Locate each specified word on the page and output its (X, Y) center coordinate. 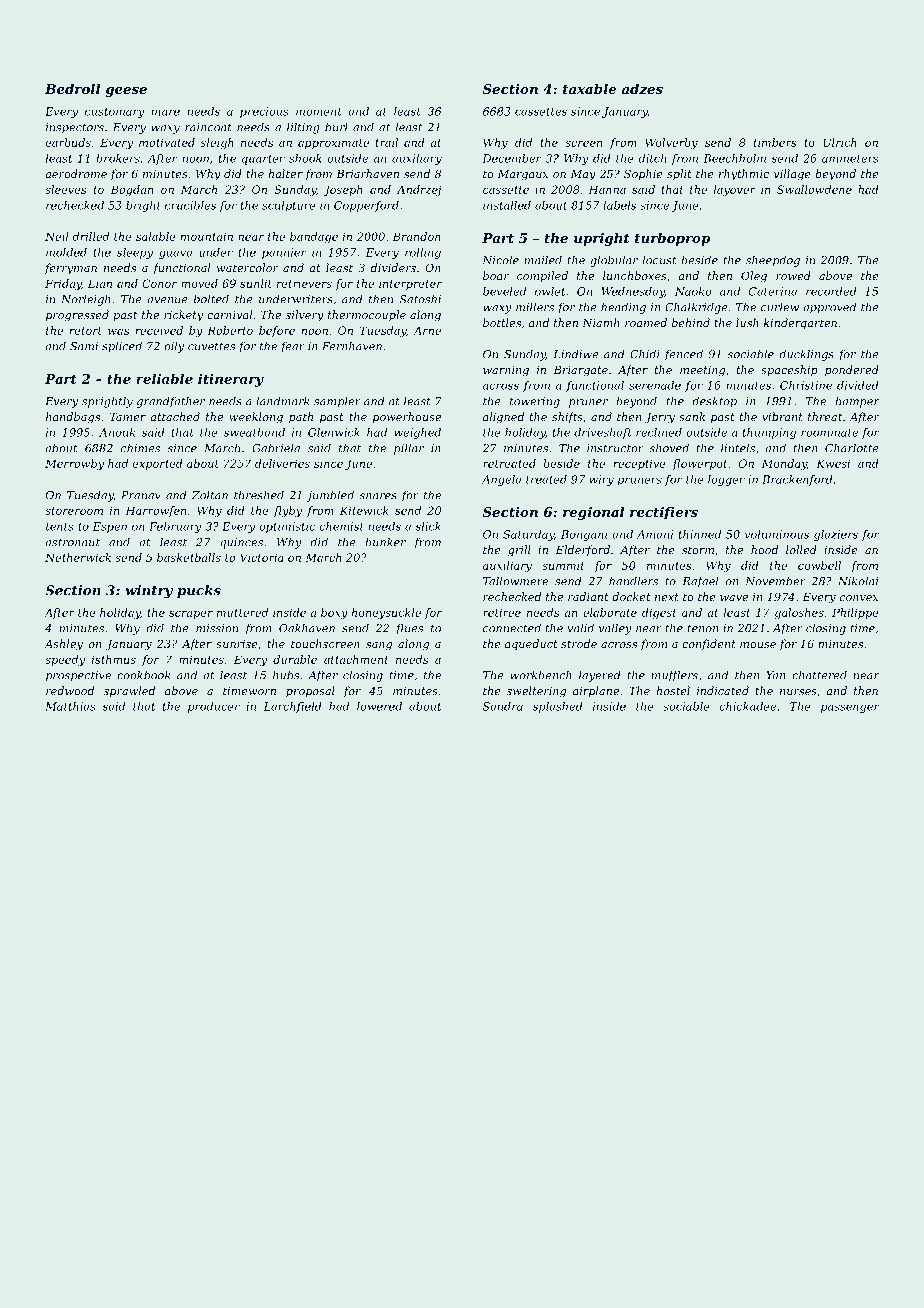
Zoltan (210, 495)
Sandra (503, 706)
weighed (417, 433)
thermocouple (367, 316)
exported (158, 464)
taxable (589, 89)
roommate (829, 433)
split (679, 175)
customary (115, 113)
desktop (714, 402)
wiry (601, 480)
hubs (286, 675)
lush (747, 322)
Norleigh (85, 300)
